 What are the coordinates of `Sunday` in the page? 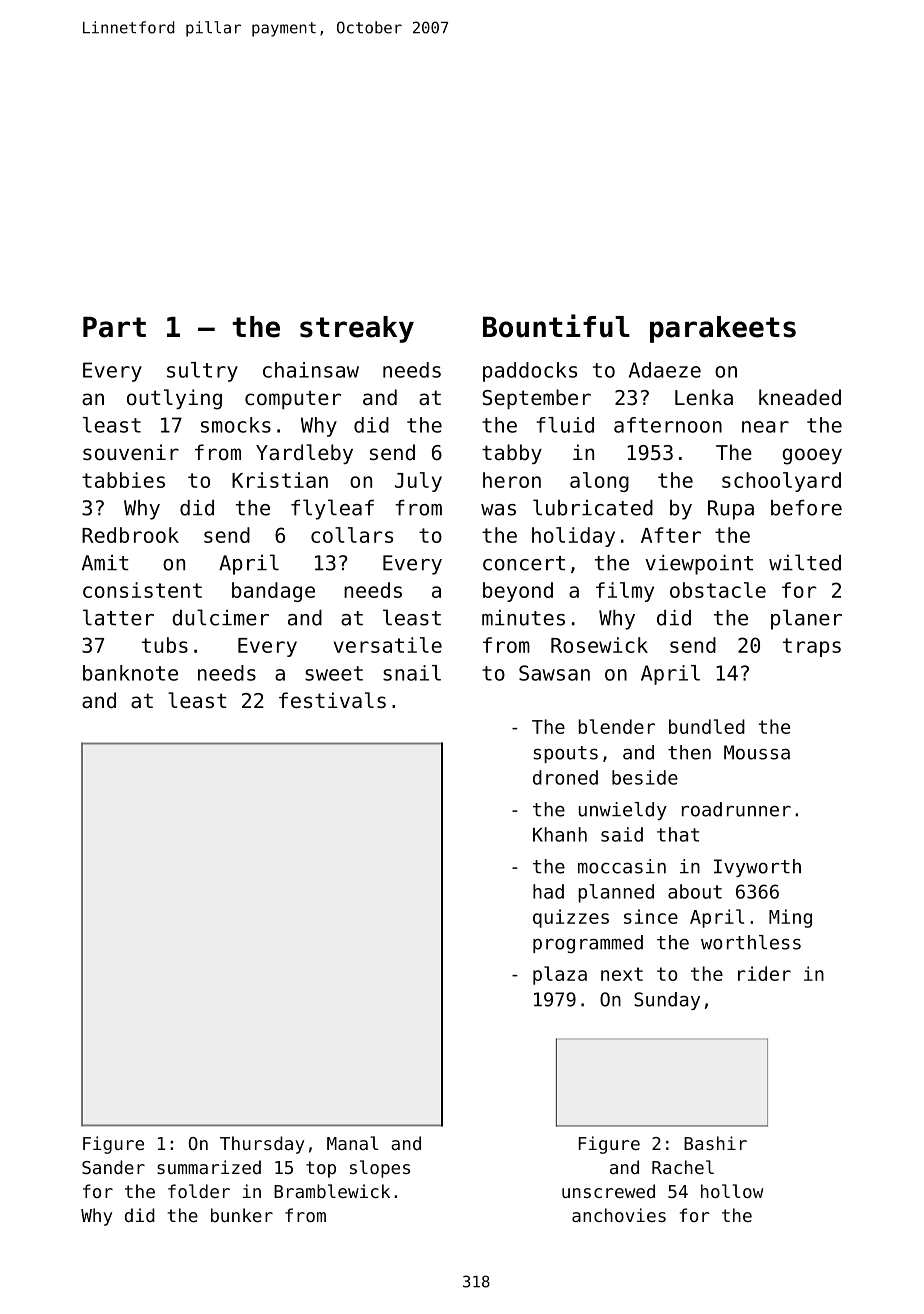 It's located at (667, 1001).
